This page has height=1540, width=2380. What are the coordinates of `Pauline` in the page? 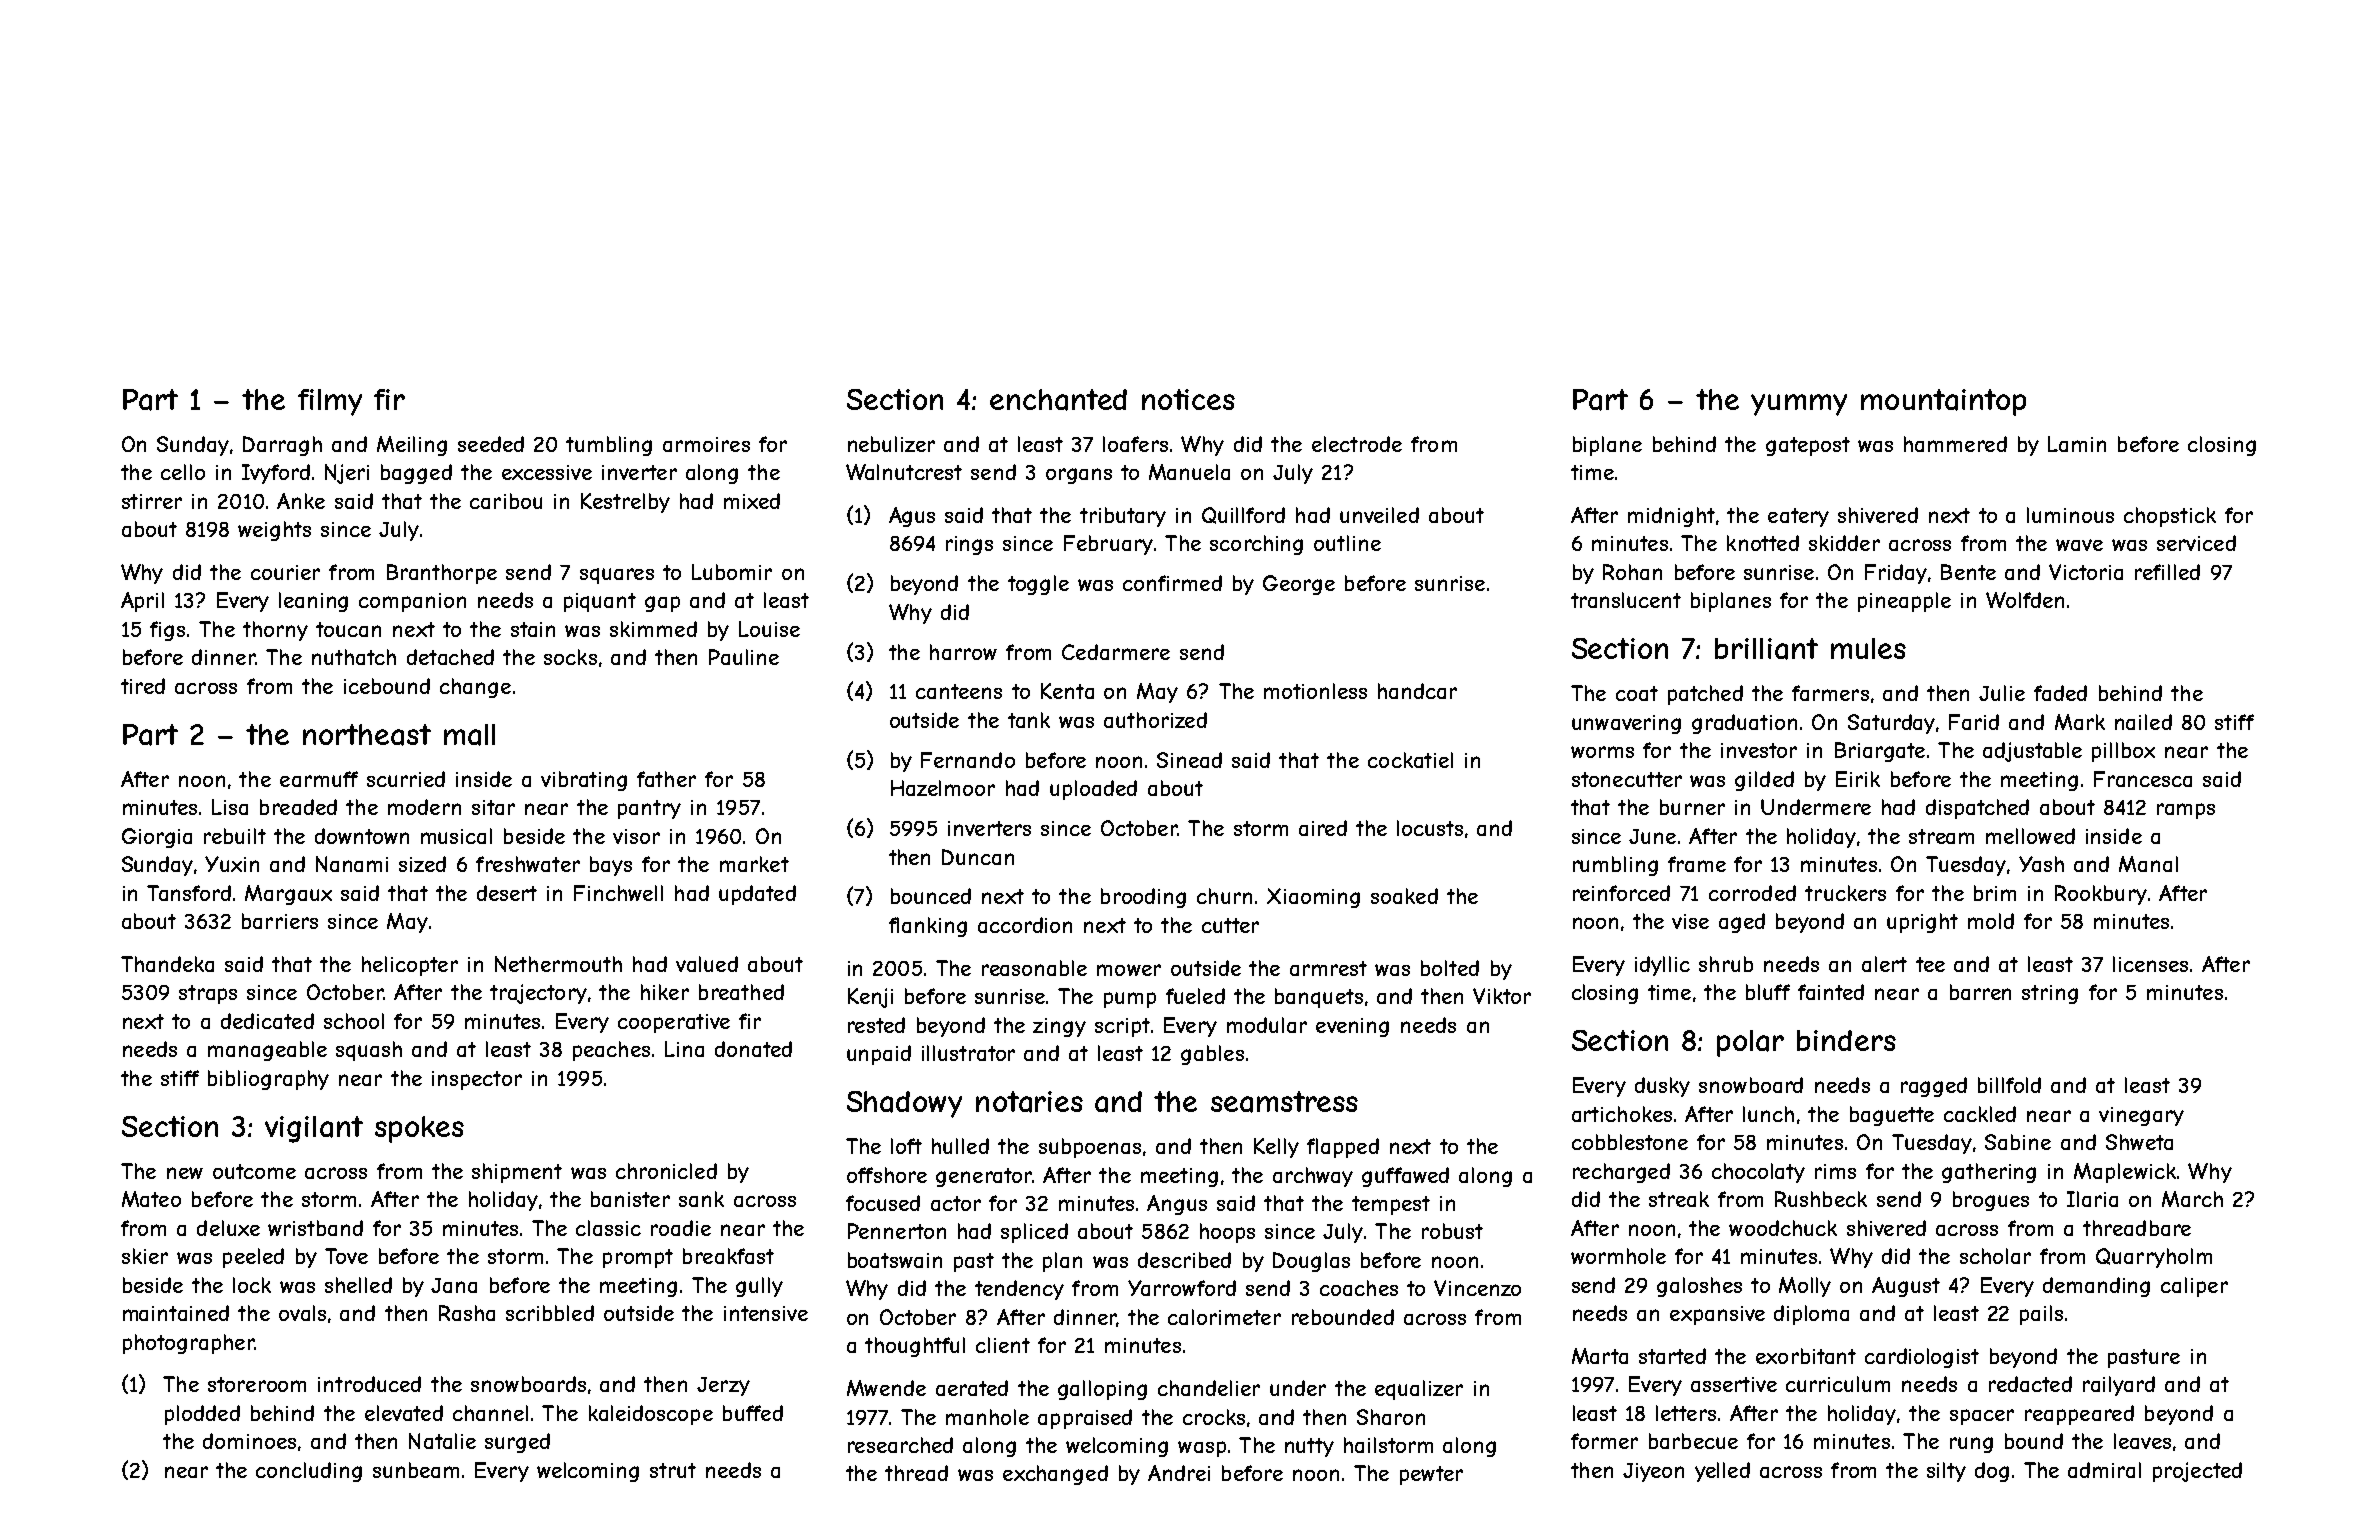 It's located at (744, 657).
